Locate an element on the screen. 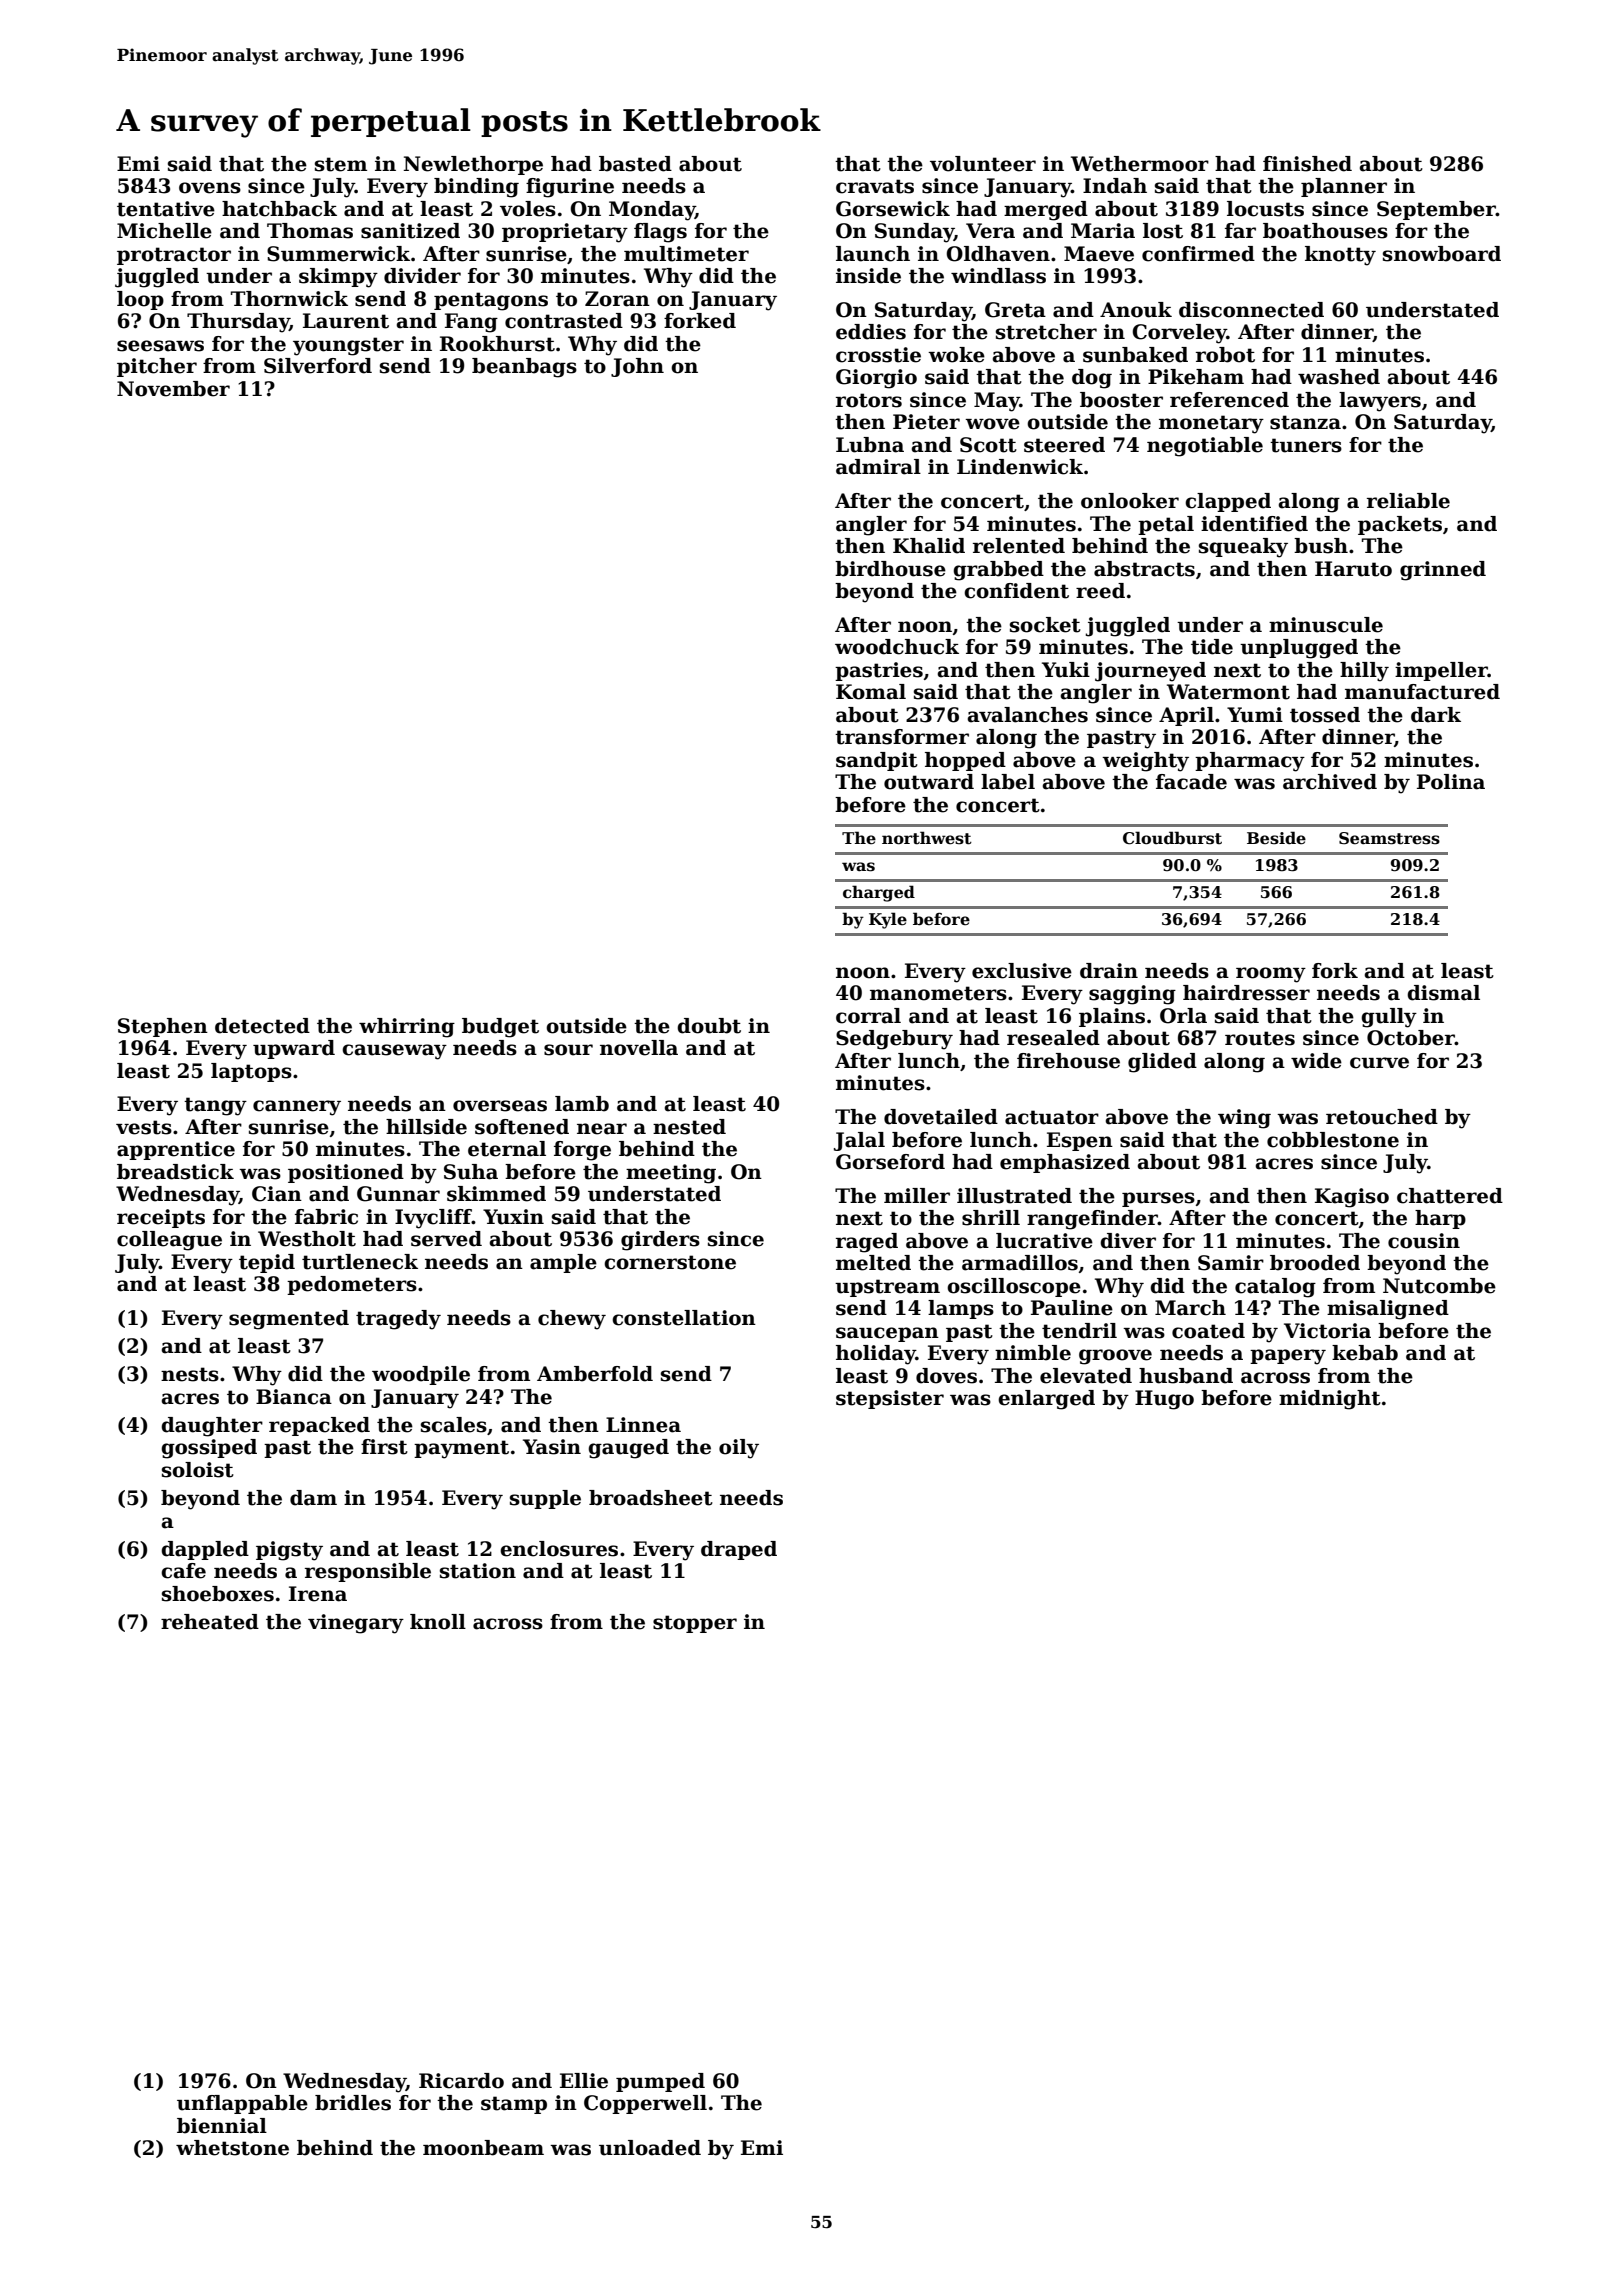 This screenshot has height=2292, width=1620. whetstone is located at coordinates (232, 2148).
